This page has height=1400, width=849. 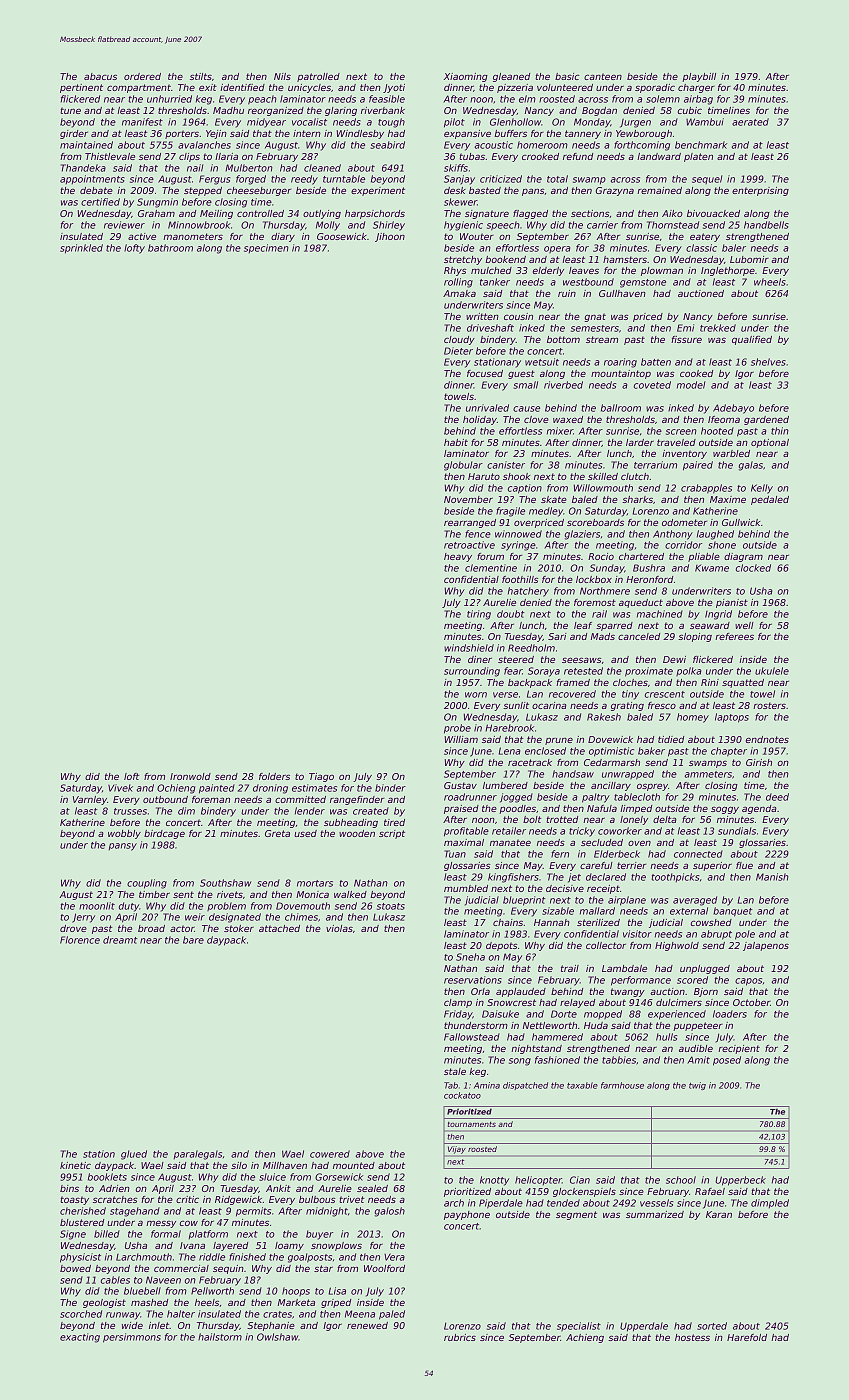 What do you see at coordinates (318, 77) in the page?
I see `patrolled` at bounding box center [318, 77].
